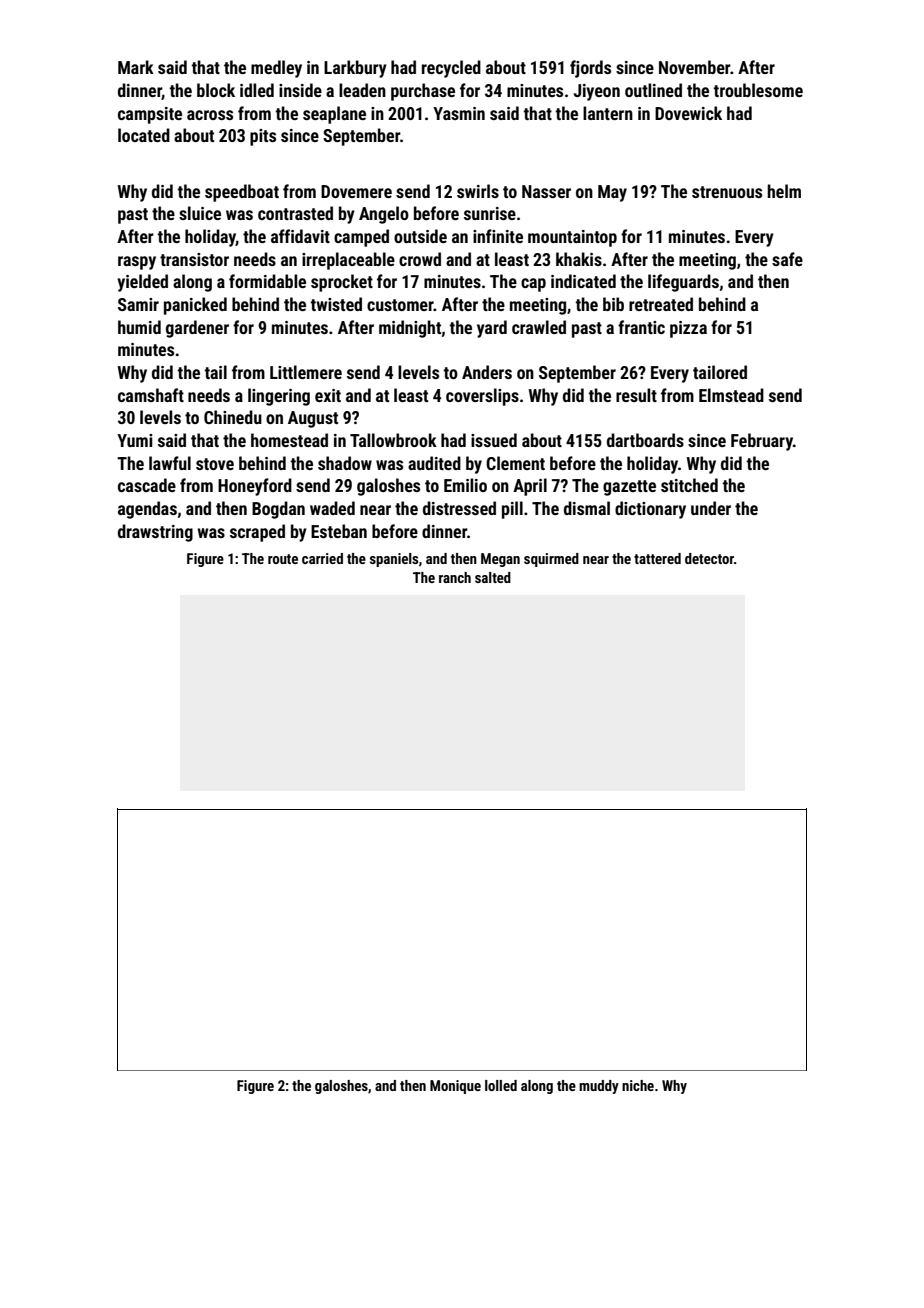  What do you see at coordinates (455, 577) in the page?
I see `ranch` at bounding box center [455, 577].
